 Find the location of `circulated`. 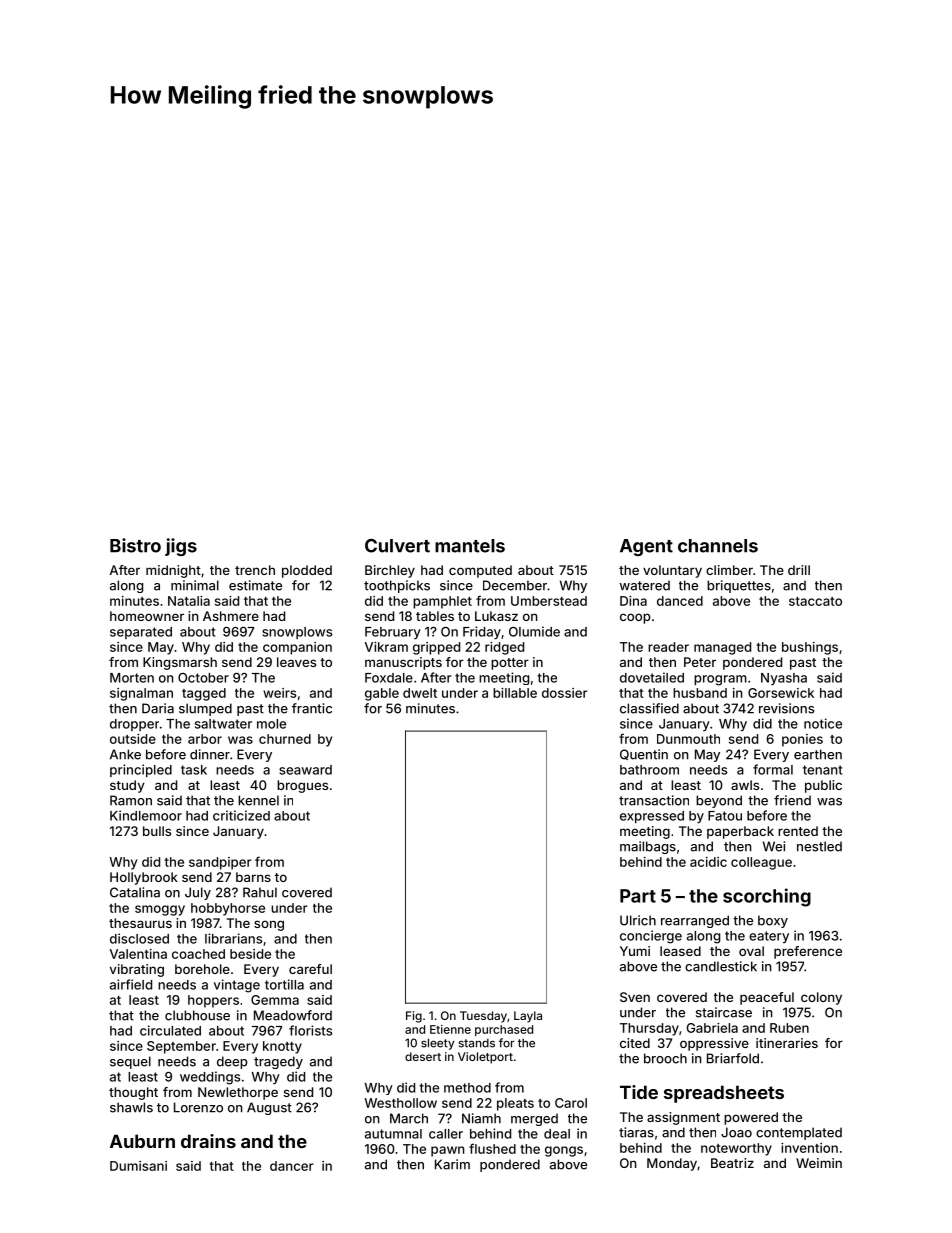

circulated is located at coordinates (170, 1030).
